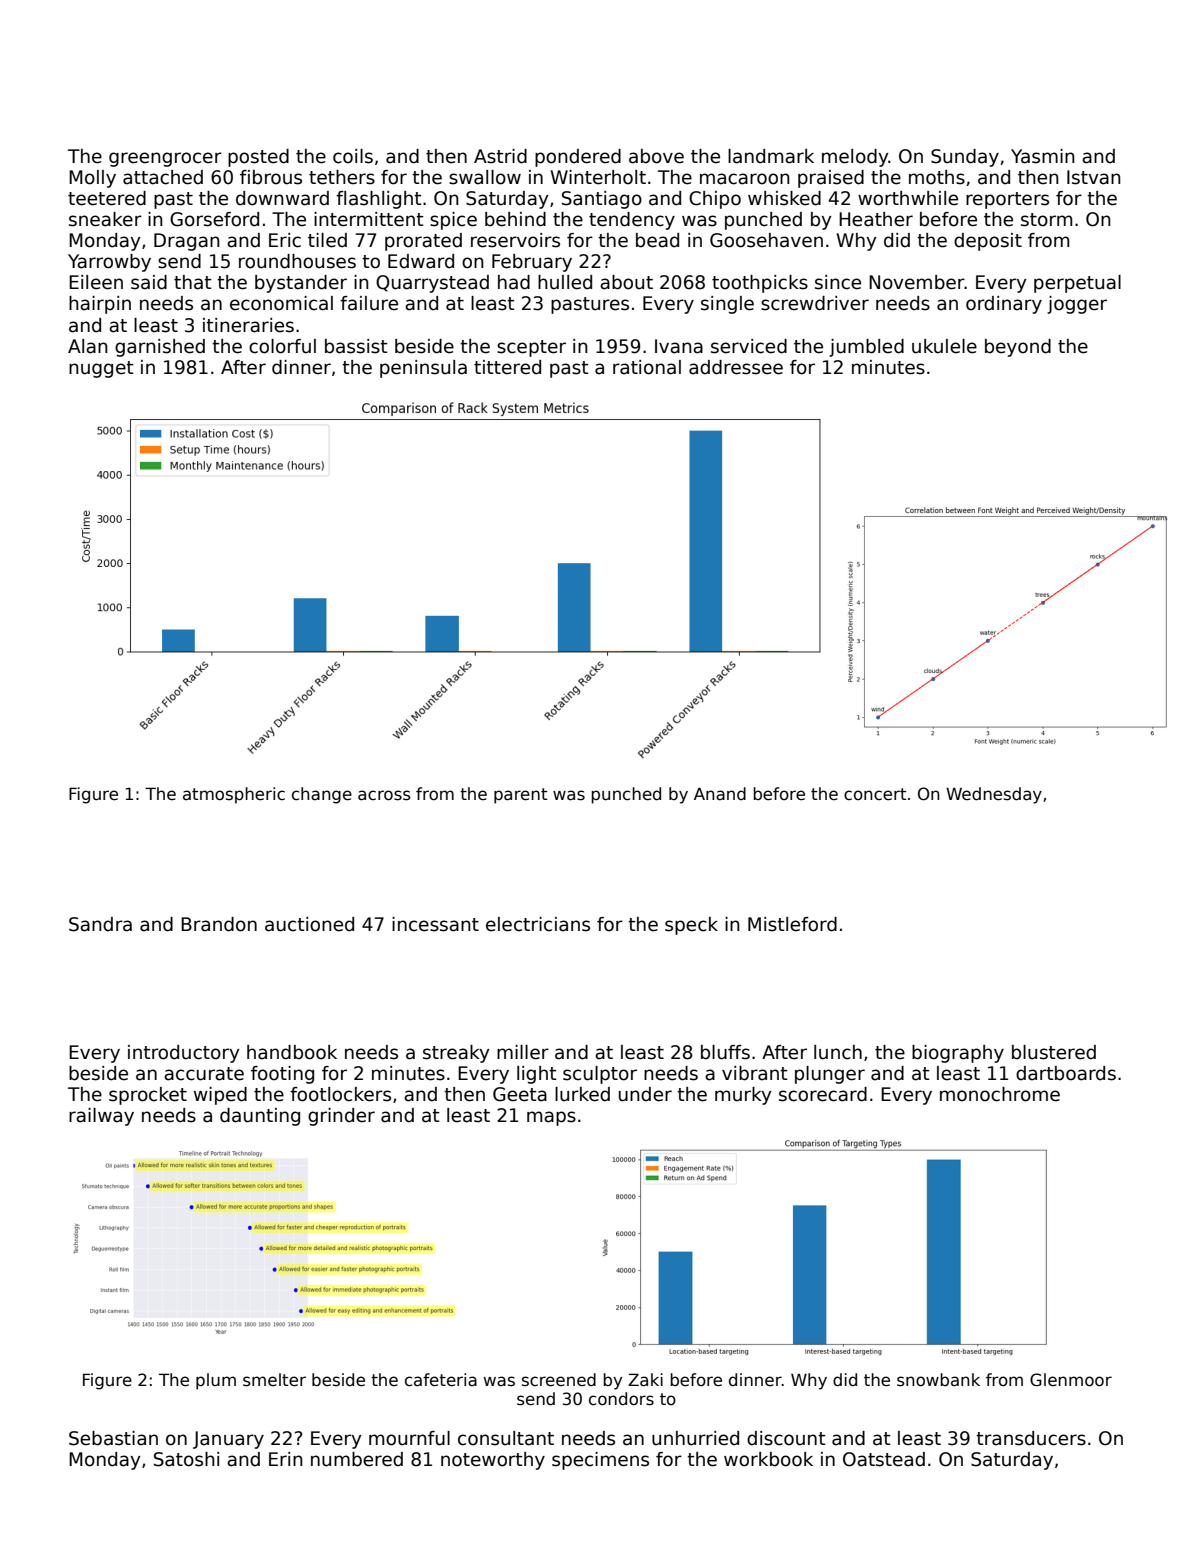  Describe the element at coordinates (92, 179) in the page. I see `Molly` at that location.
